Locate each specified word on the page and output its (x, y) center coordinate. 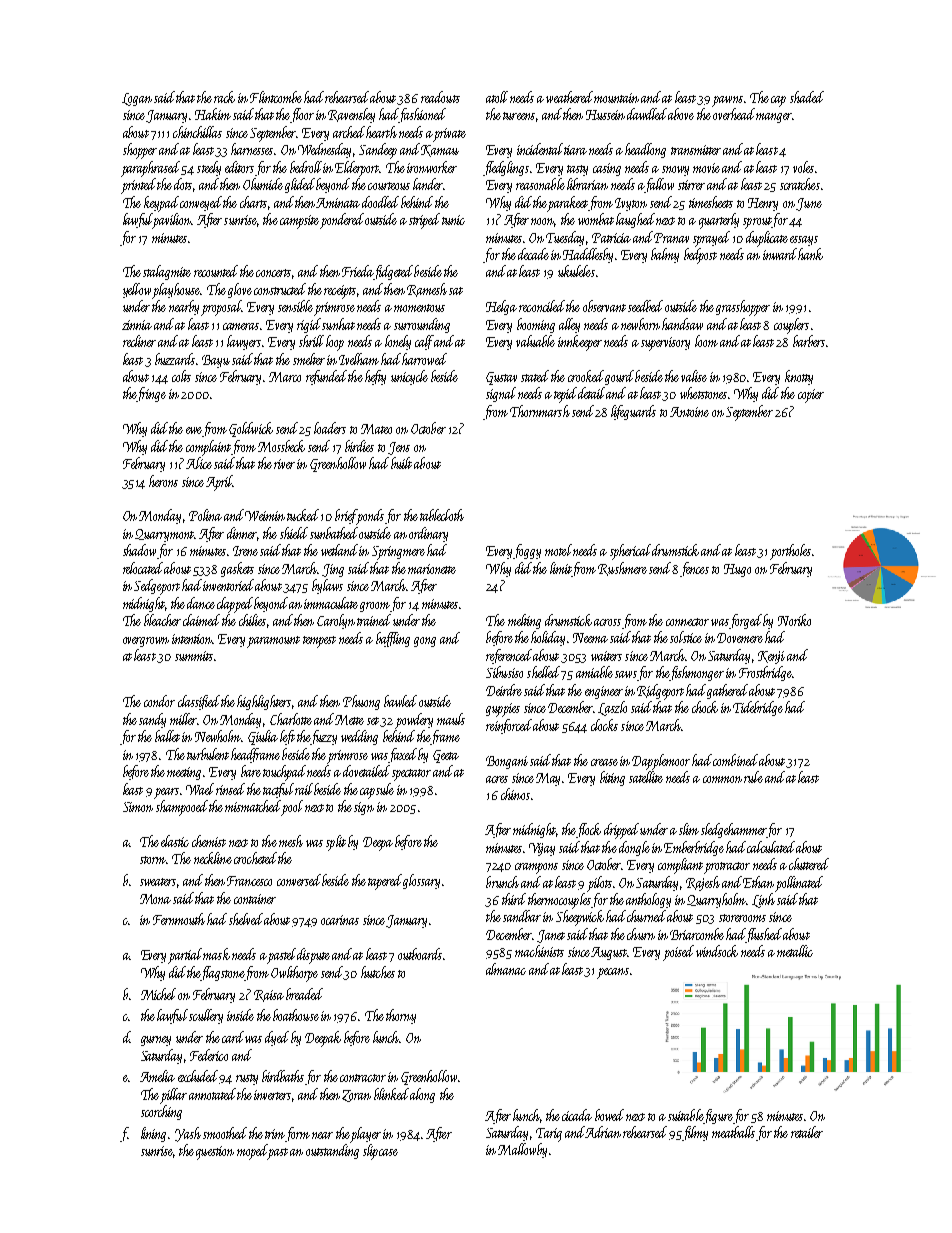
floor (302, 115)
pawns (727, 101)
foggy (527, 551)
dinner (242, 533)
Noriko (794, 620)
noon (543, 222)
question (215, 1153)
